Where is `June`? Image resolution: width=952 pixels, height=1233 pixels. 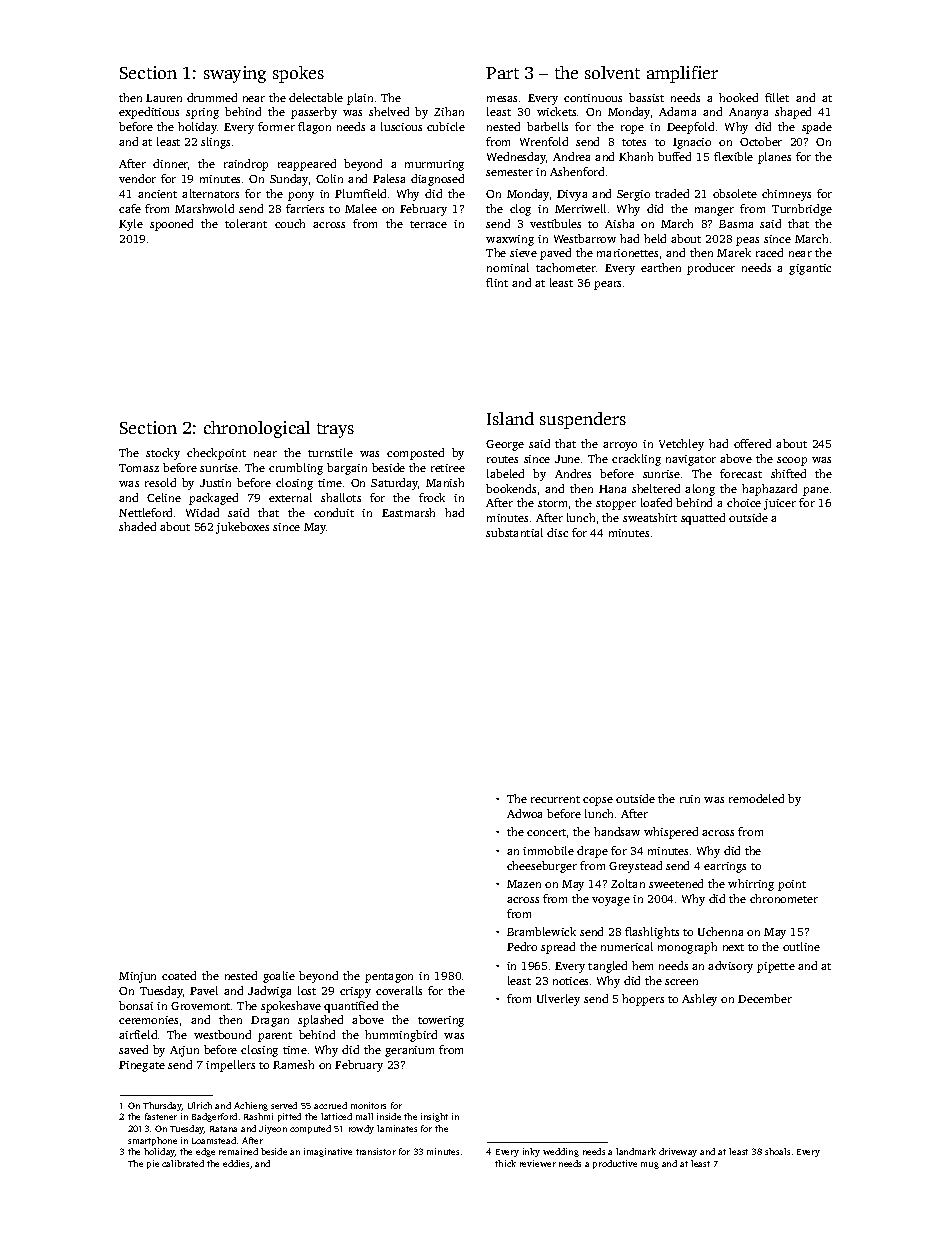
June is located at coordinates (567, 459).
